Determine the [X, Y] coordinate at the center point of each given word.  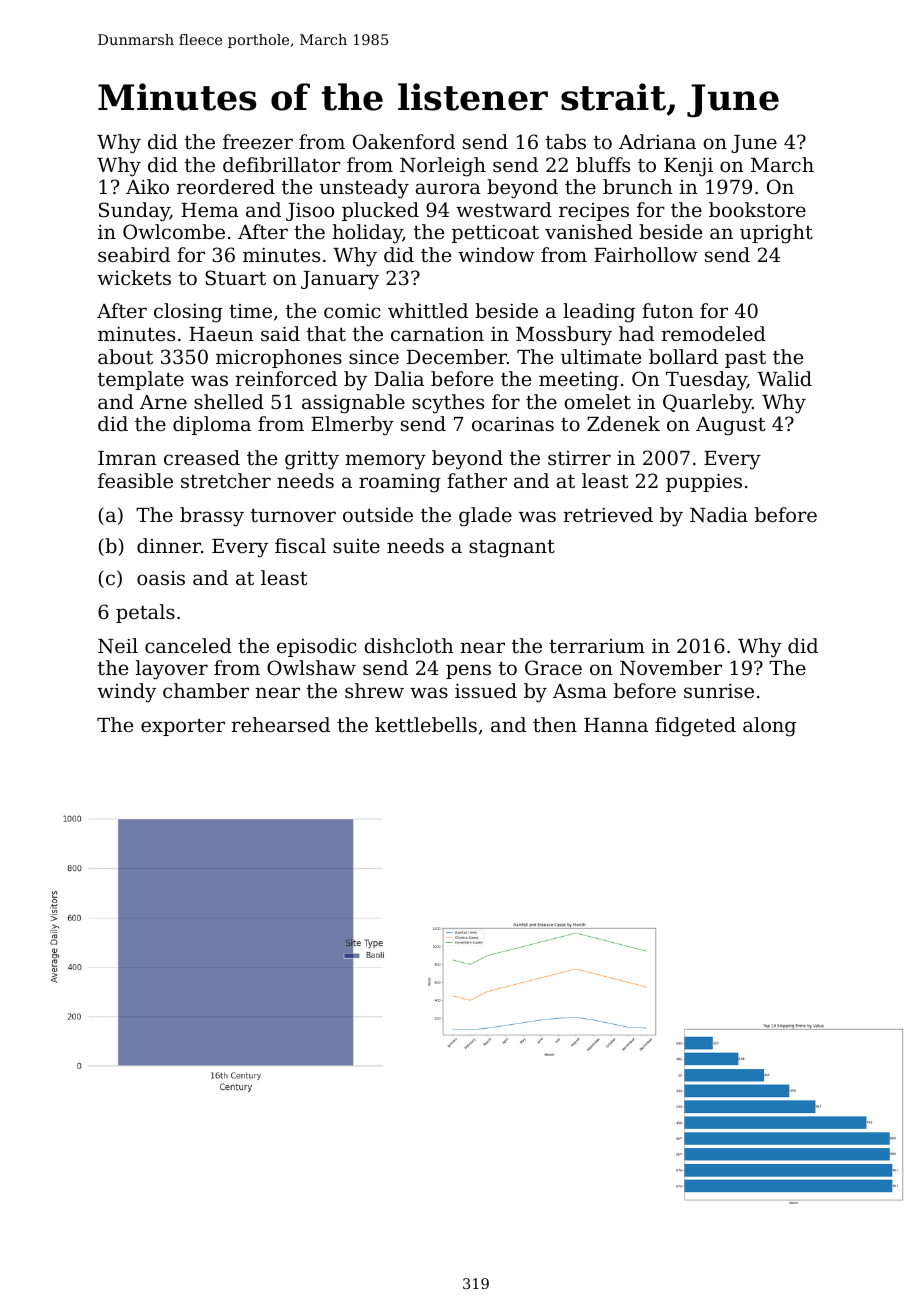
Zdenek [623, 423]
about [125, 356]
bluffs [603, 164]
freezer [258, 141]
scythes [448, 404]
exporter [183, 727]
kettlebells [426, 724]
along [769, 727]
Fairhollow [646, 254]
